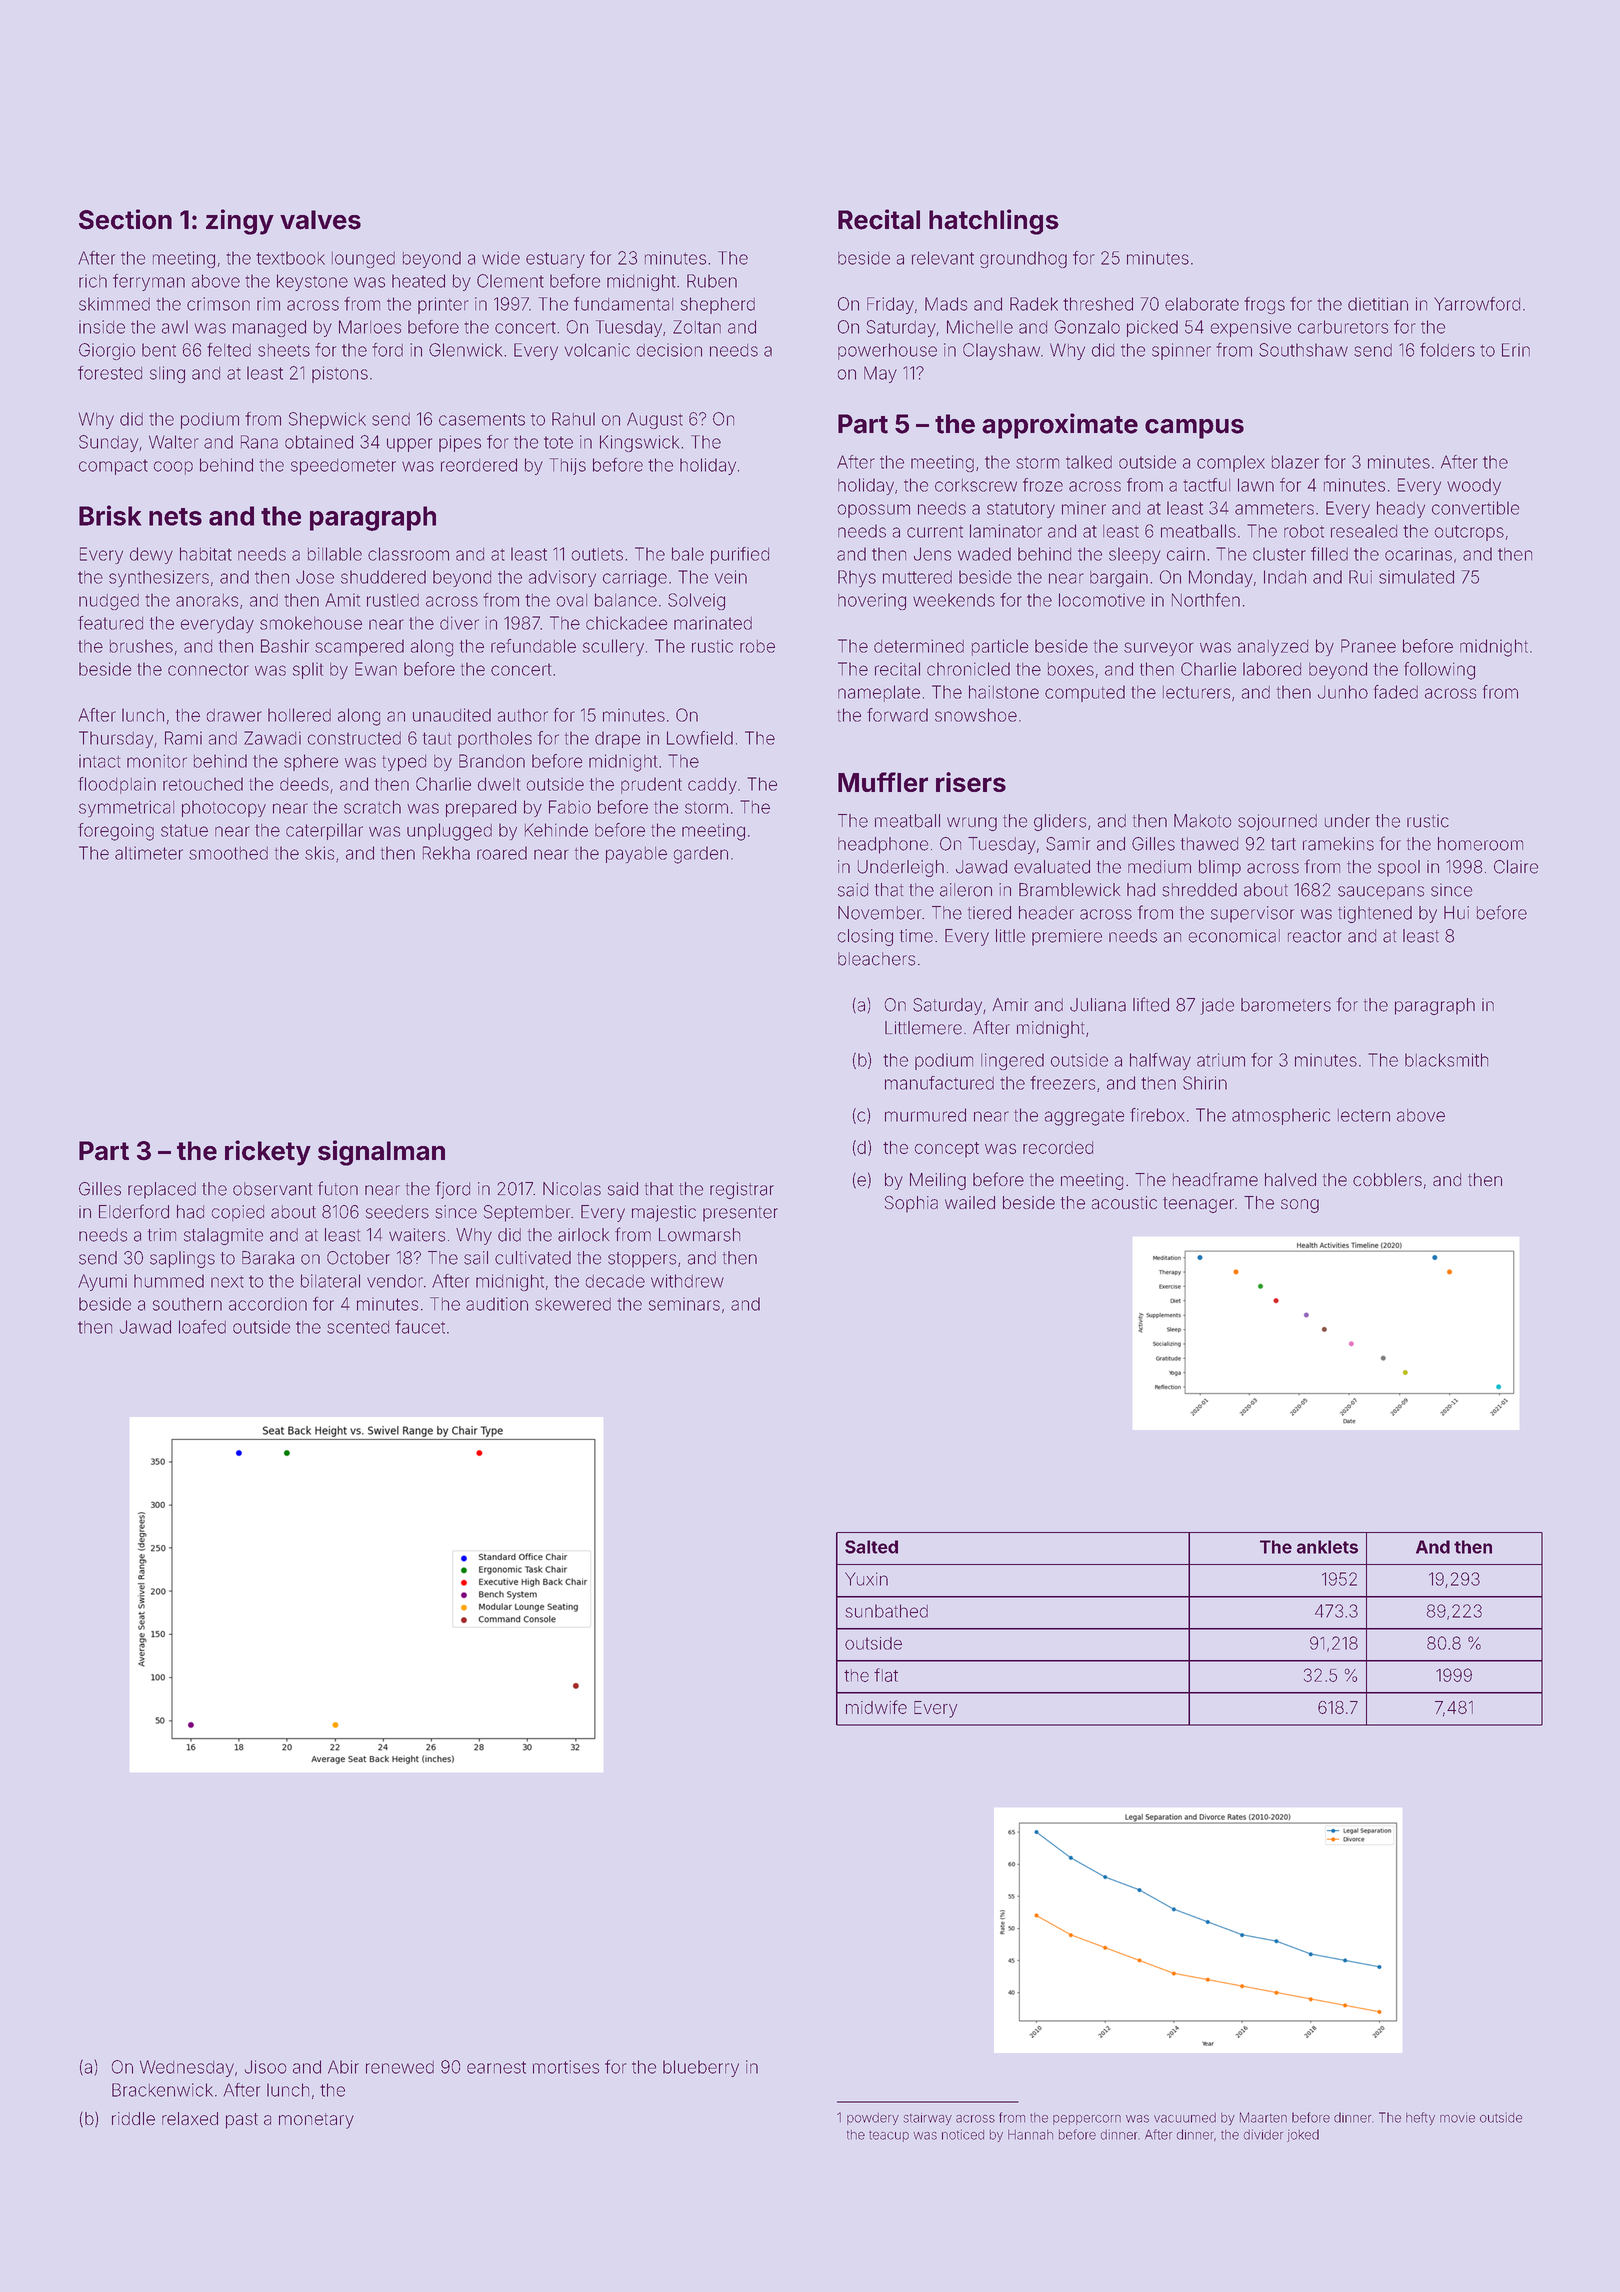 The height and width of the document is (2292, 1620). What do you see at coordinates (202, 1327) in the document?
I see `loafed` at bounding box center [202, 1327].
